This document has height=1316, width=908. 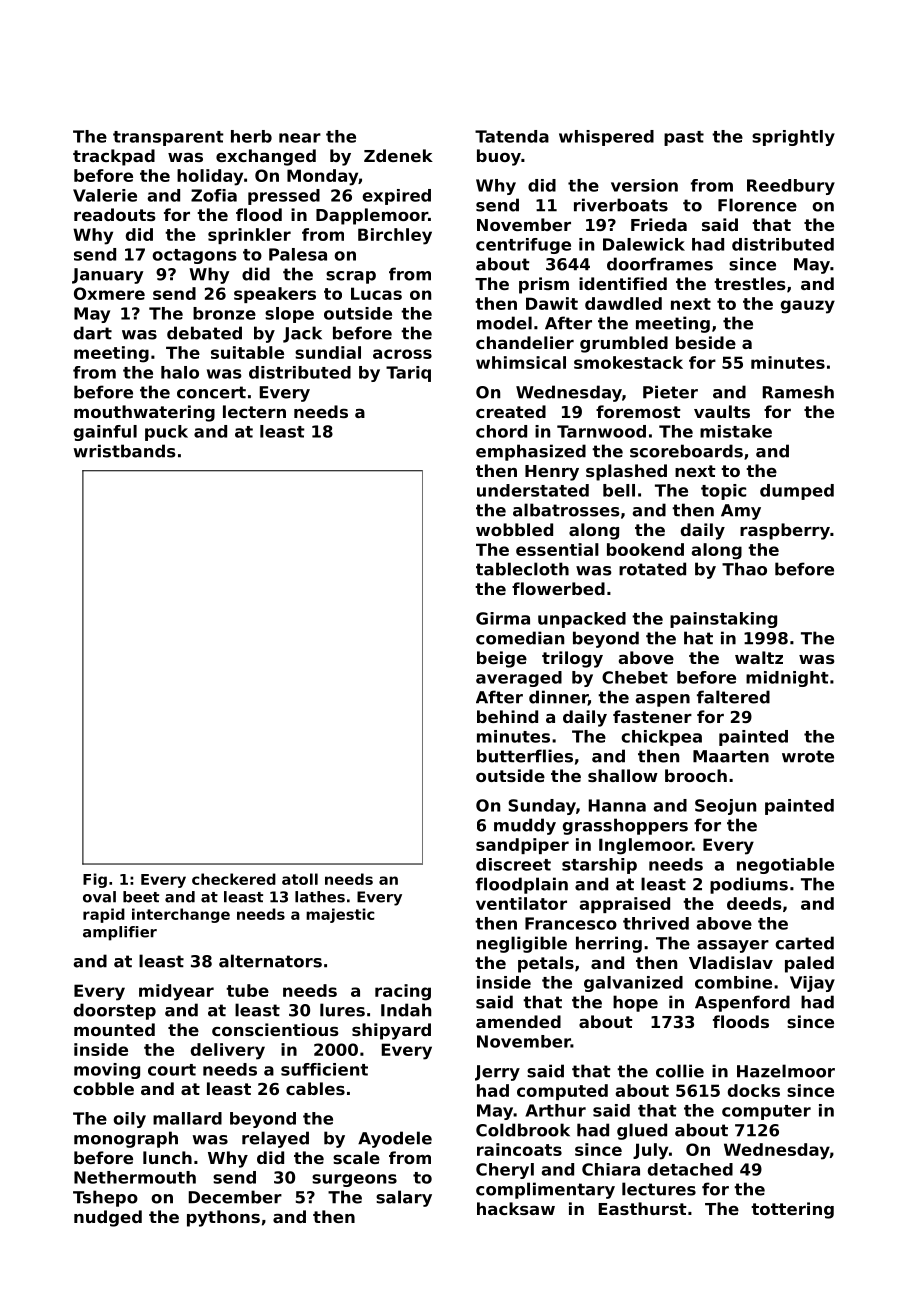 I want to click on butterflies, so click(x=525, y=756).
